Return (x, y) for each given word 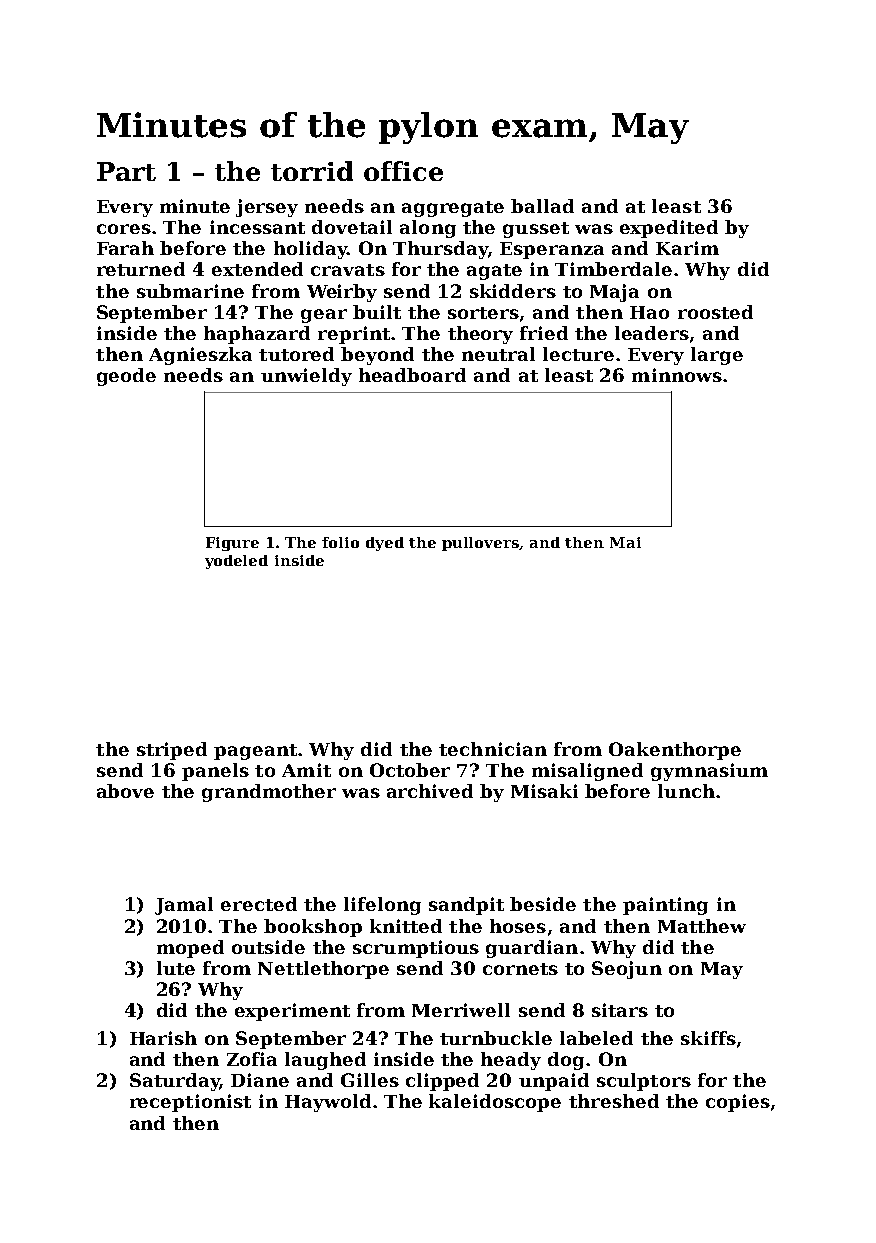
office (403, 171)
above (125, 791)
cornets (520, 969)
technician (493, 749)
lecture (578, 354)
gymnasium (709, 772)
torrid (312, 171)
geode (126, 377)
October (410, 770)
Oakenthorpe (675, 751)
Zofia (252, 1059)
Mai (625, 542)
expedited (669, 229)
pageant (255, 752)
